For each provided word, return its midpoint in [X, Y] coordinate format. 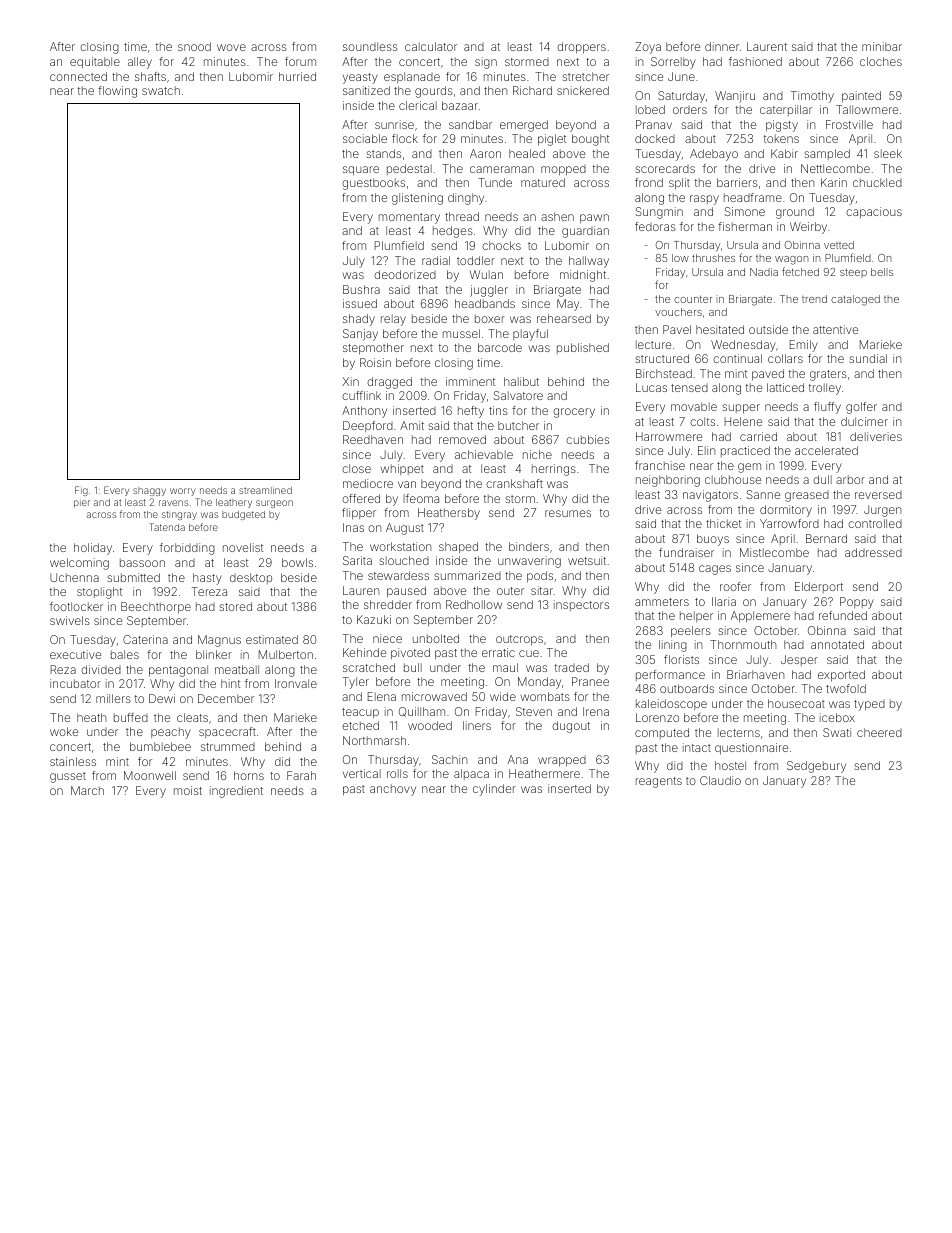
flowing [117, 92]
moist [188, 790]
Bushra [361, 289]
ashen [557, 216]
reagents [659, 782]
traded [572, 667]
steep [853, 273]
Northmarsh [374, 740]
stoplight [99, 593]
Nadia [764, 272]
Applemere [760, 617]
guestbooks [373, 184]
